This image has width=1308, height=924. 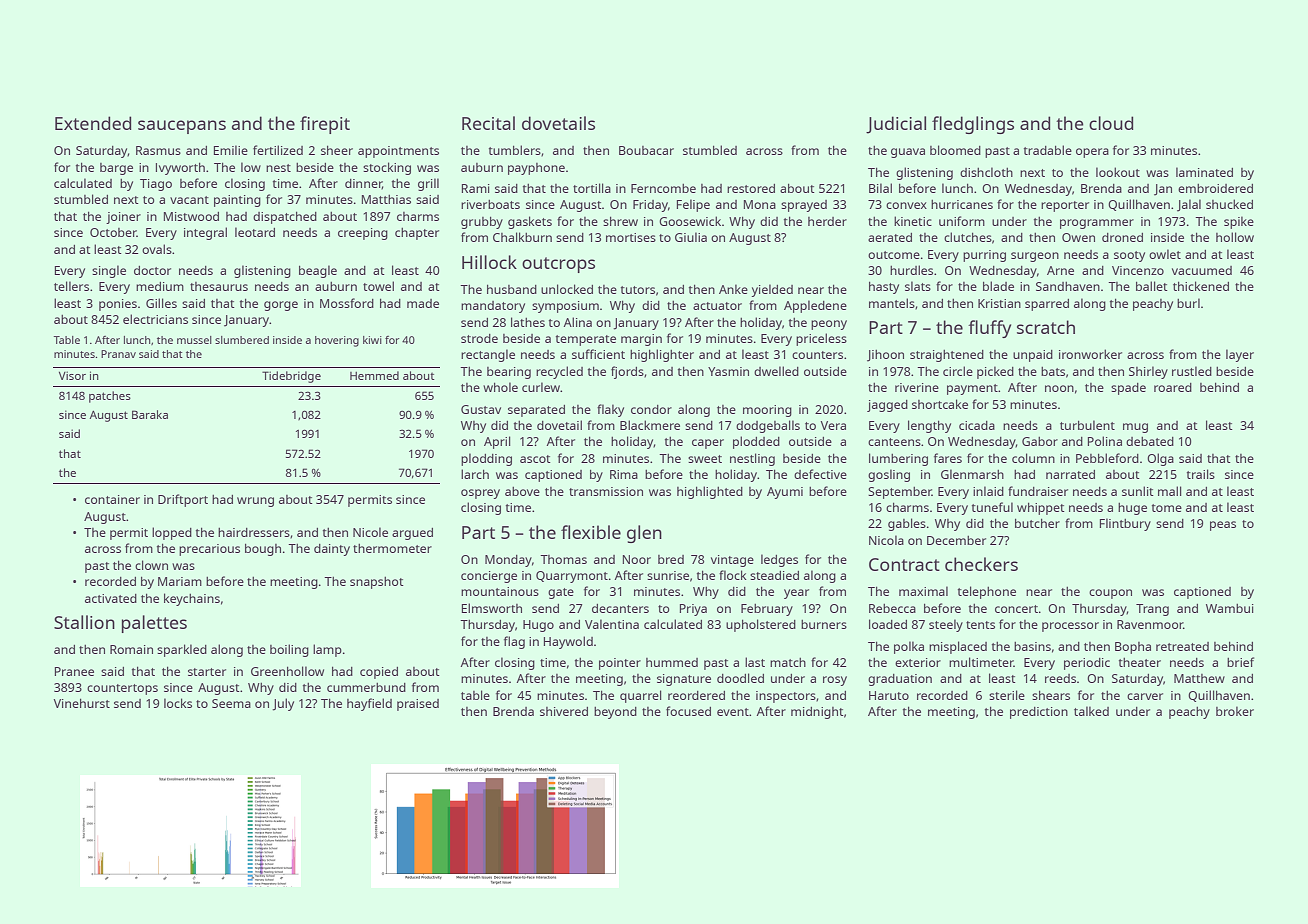 I want to click on thesaurus, so click(x=219, y=286).
